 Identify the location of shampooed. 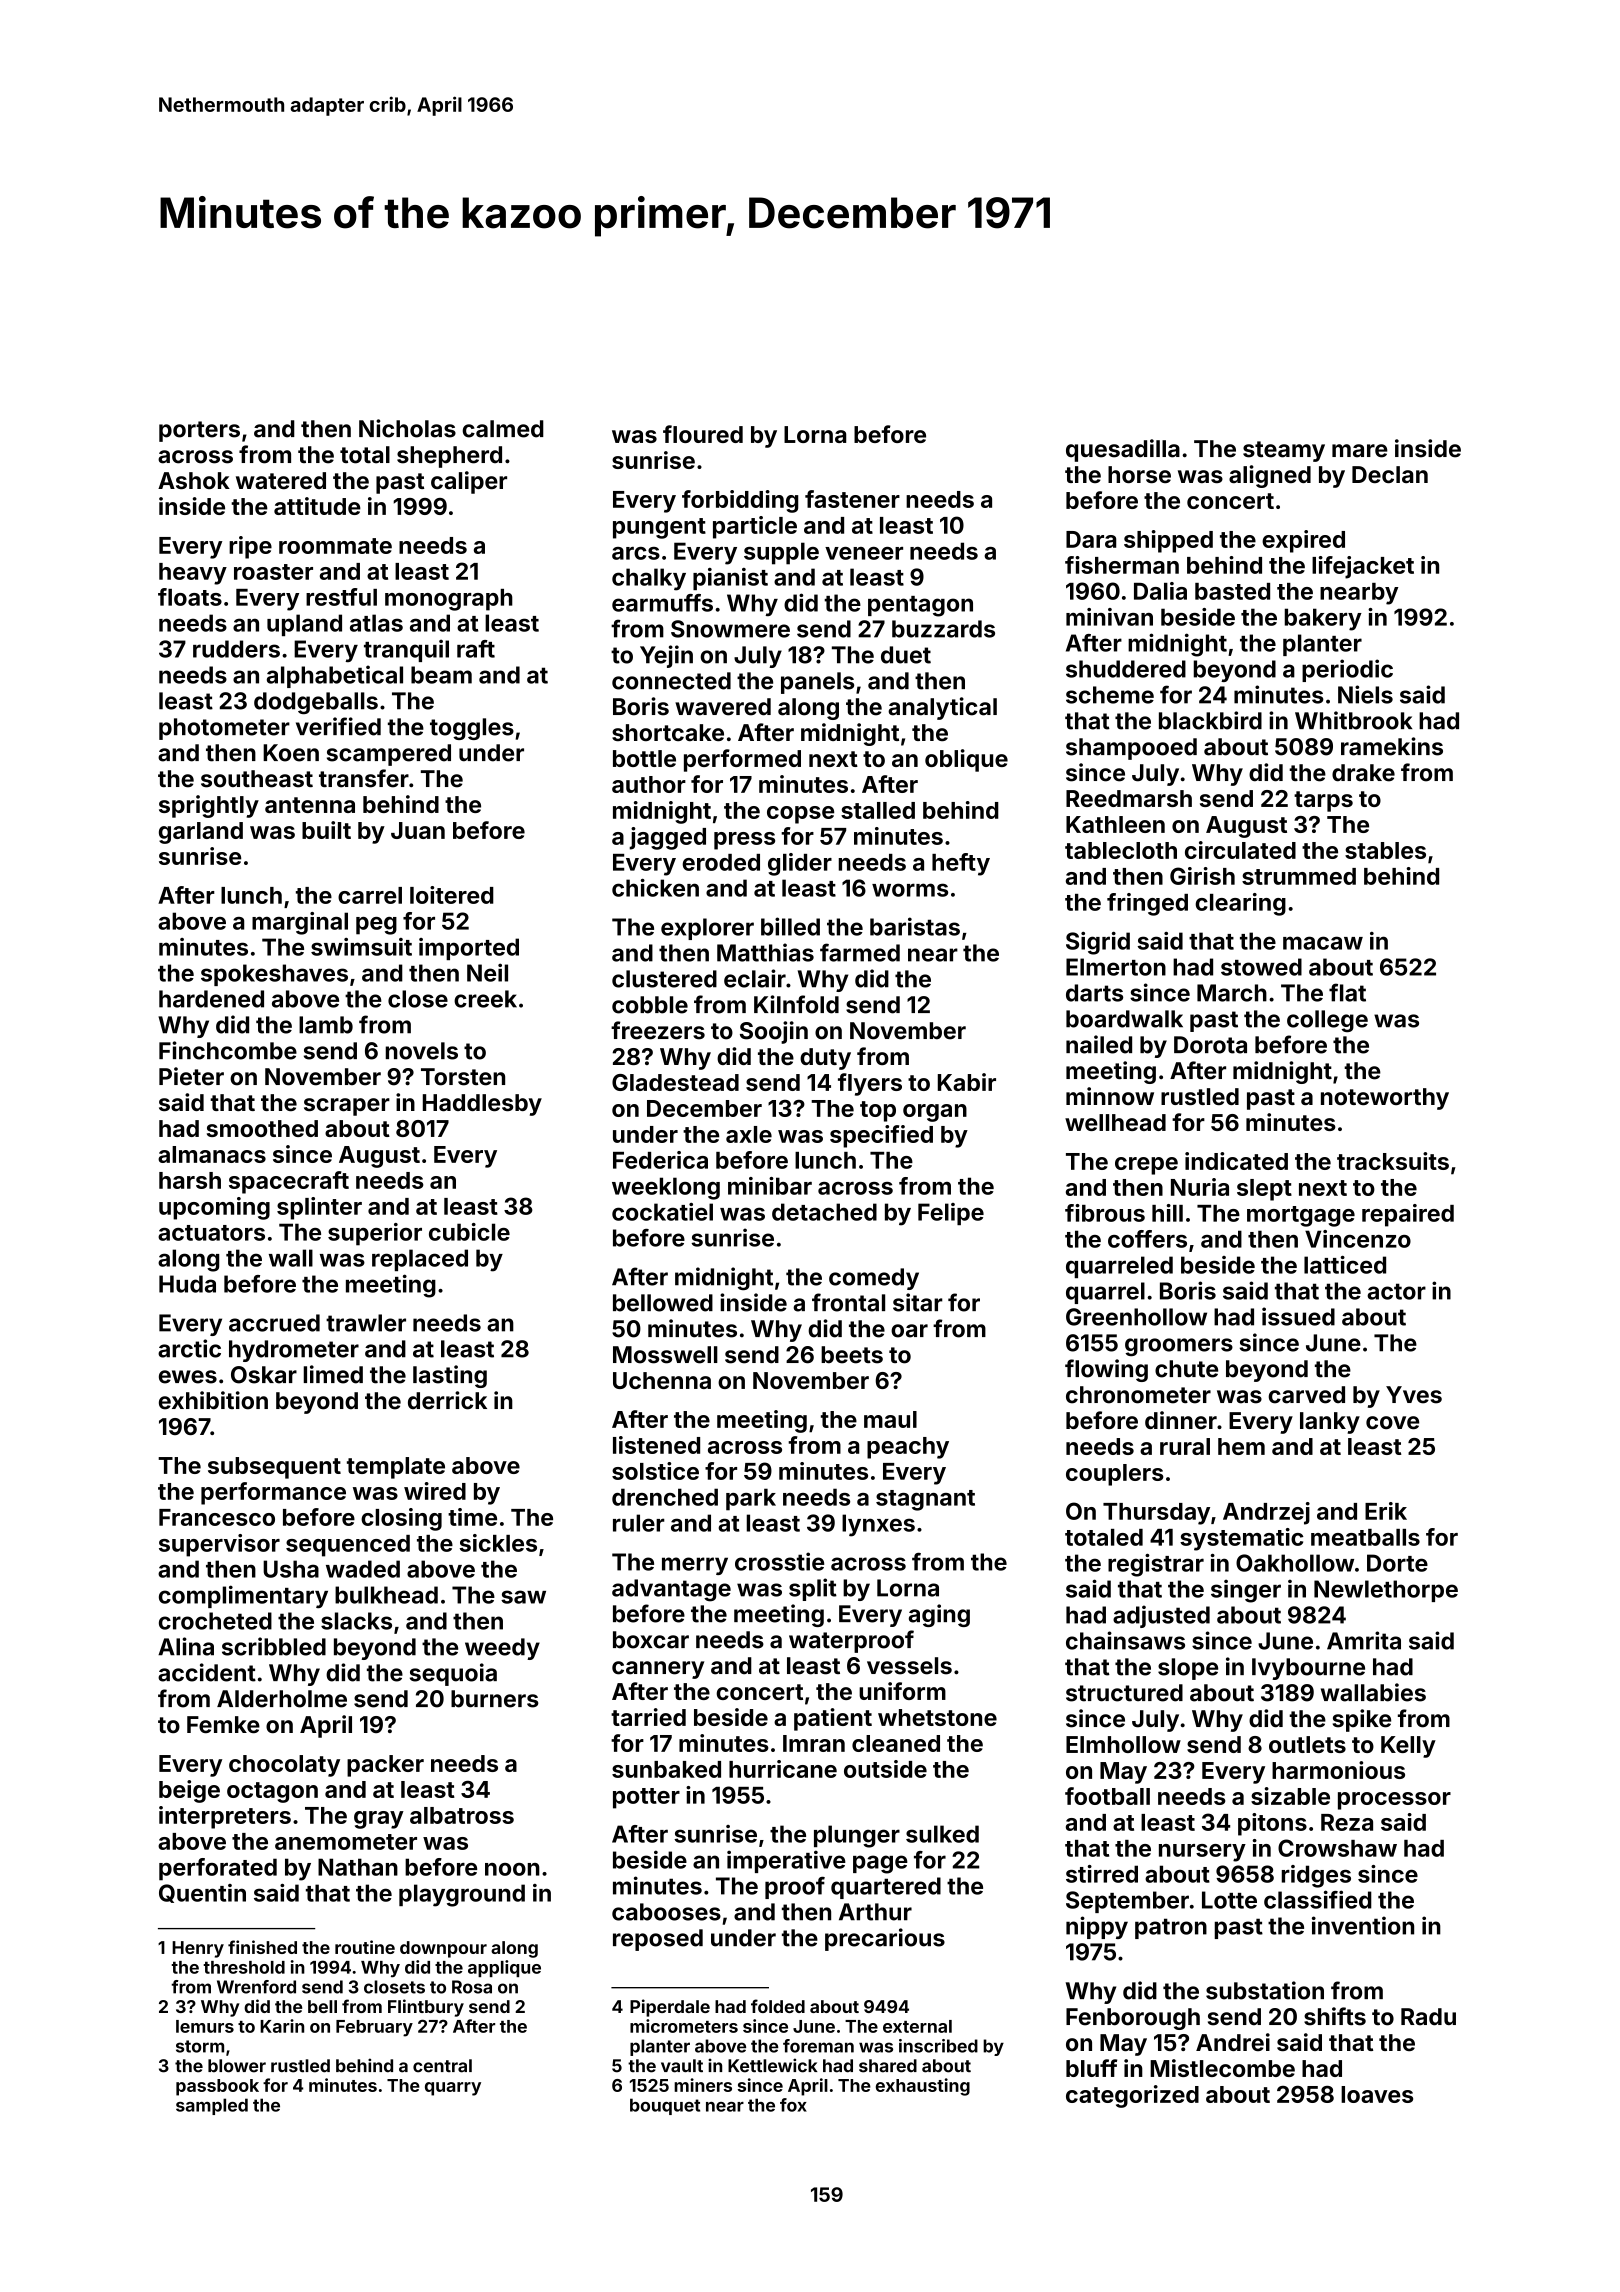
(1131, 749).
